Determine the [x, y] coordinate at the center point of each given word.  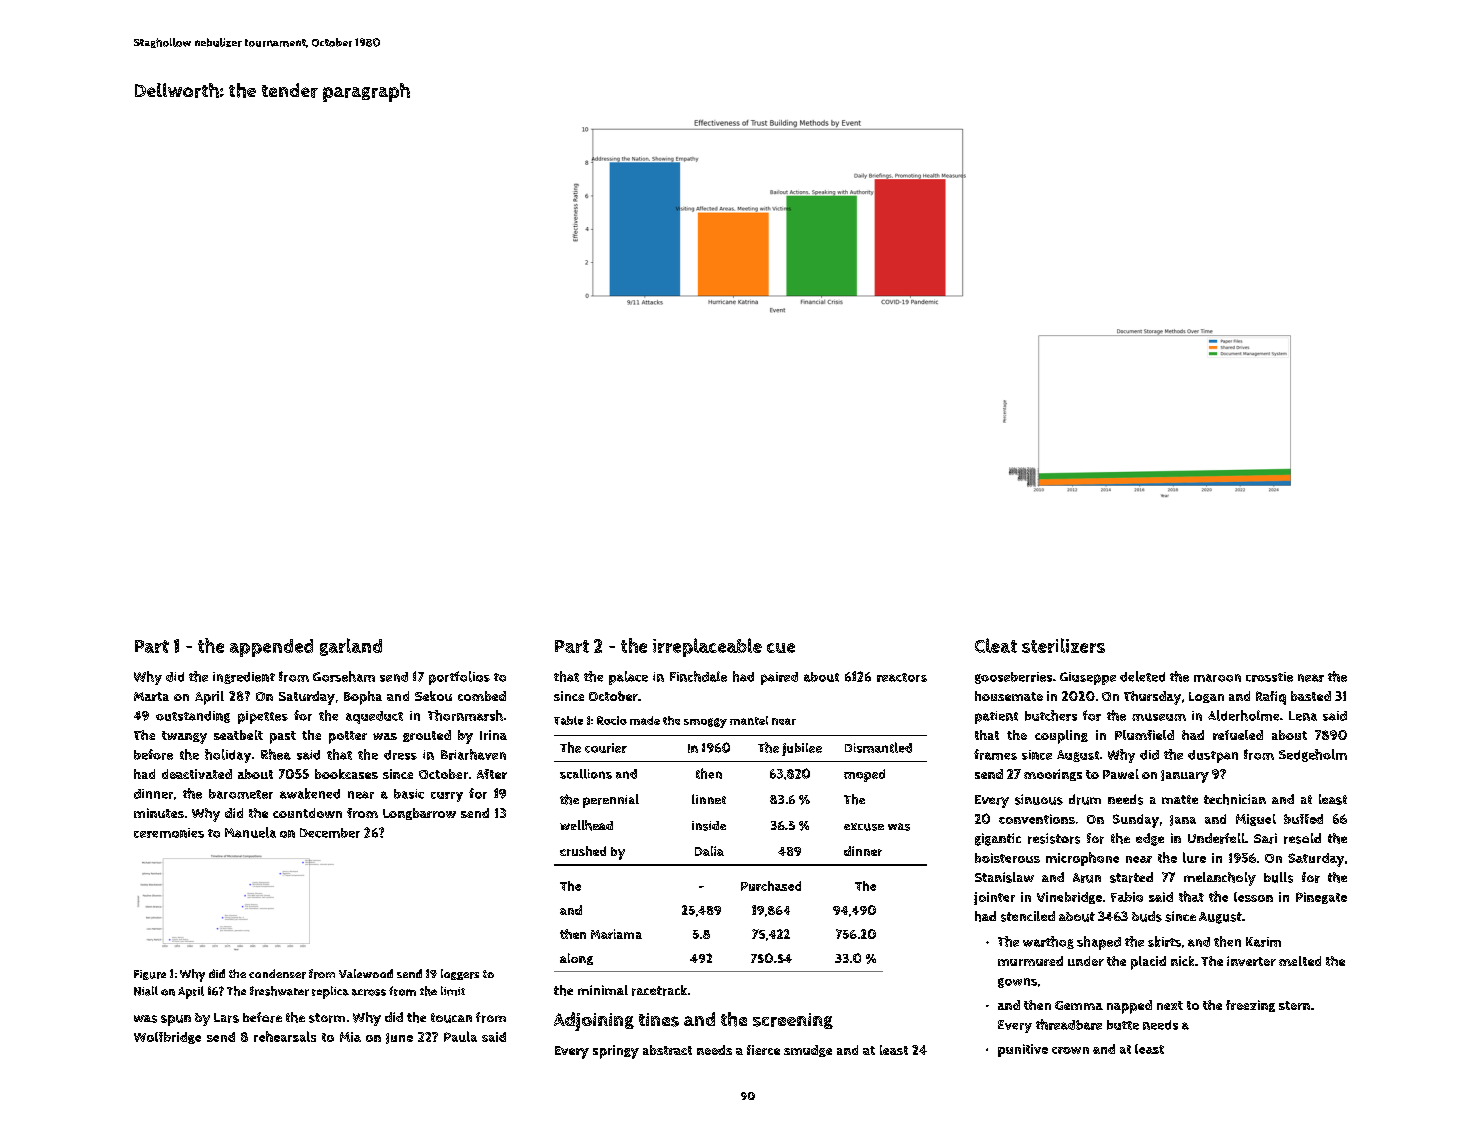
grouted [427, 736]
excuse [864, 827]
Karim [1263, 942]
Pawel [1121, 774]
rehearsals [285, 1036]
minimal [603, 990]
